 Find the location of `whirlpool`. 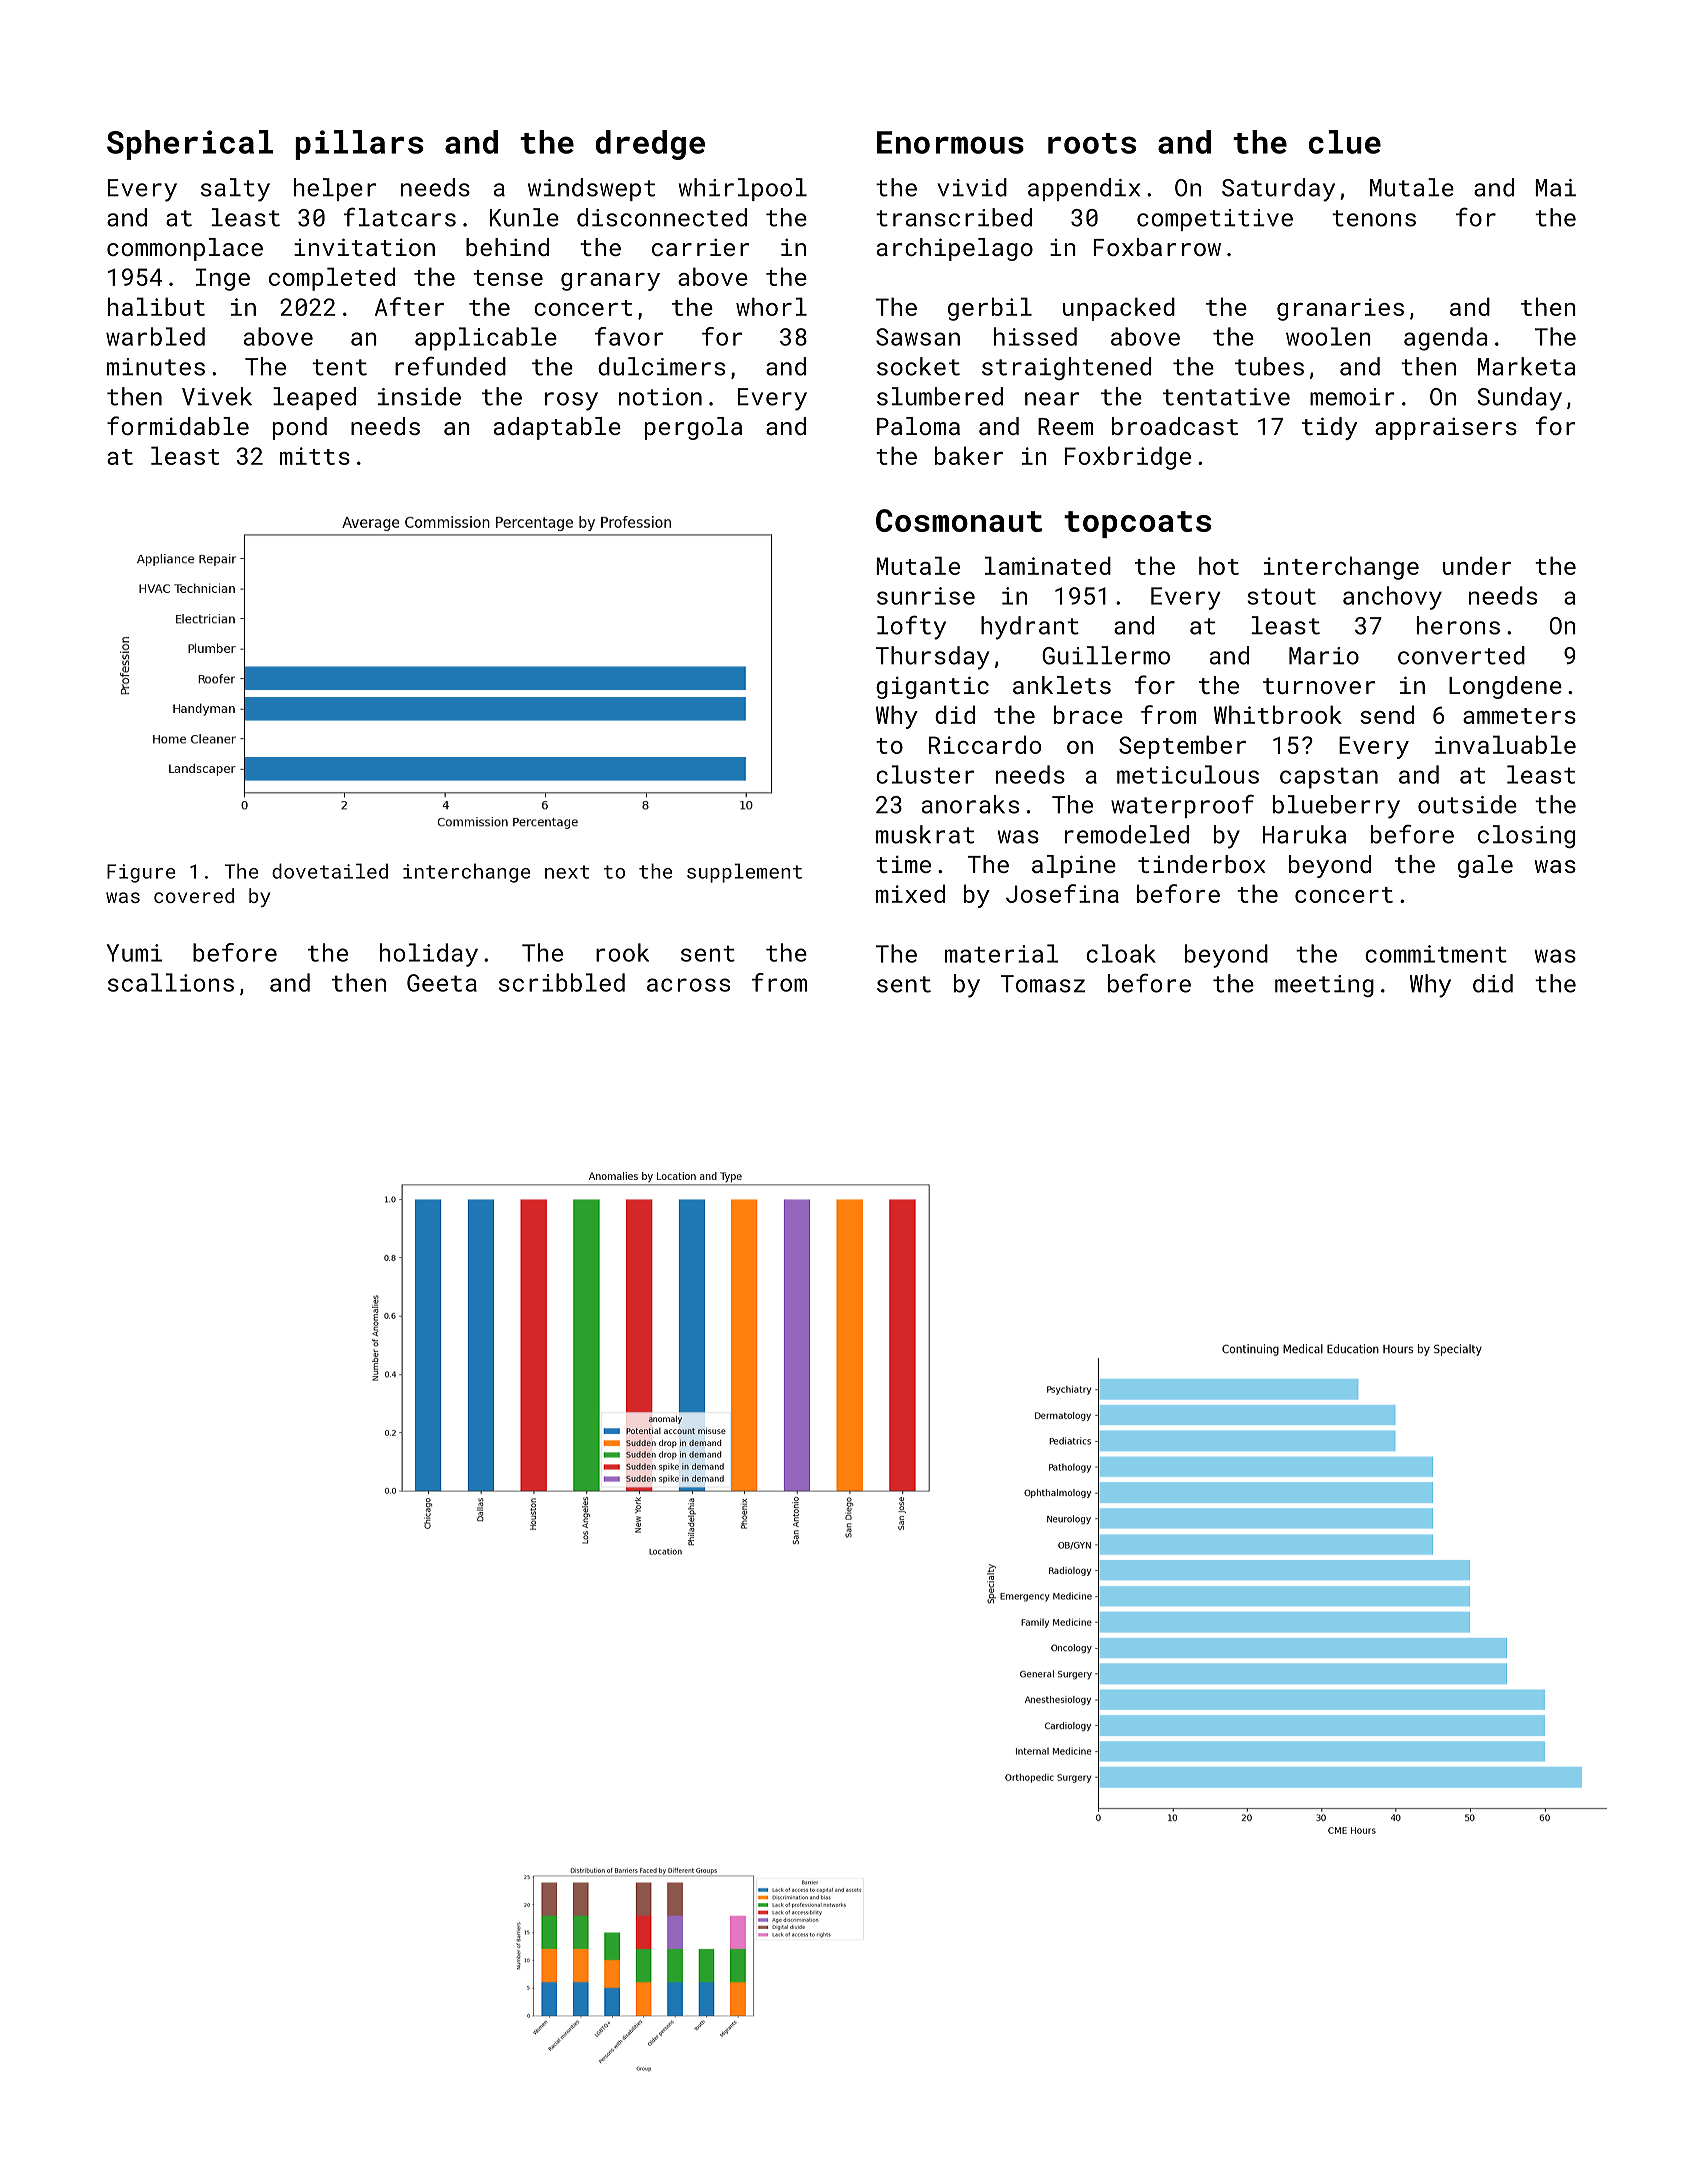

whirlpool is located at coordinates (743, 189).
